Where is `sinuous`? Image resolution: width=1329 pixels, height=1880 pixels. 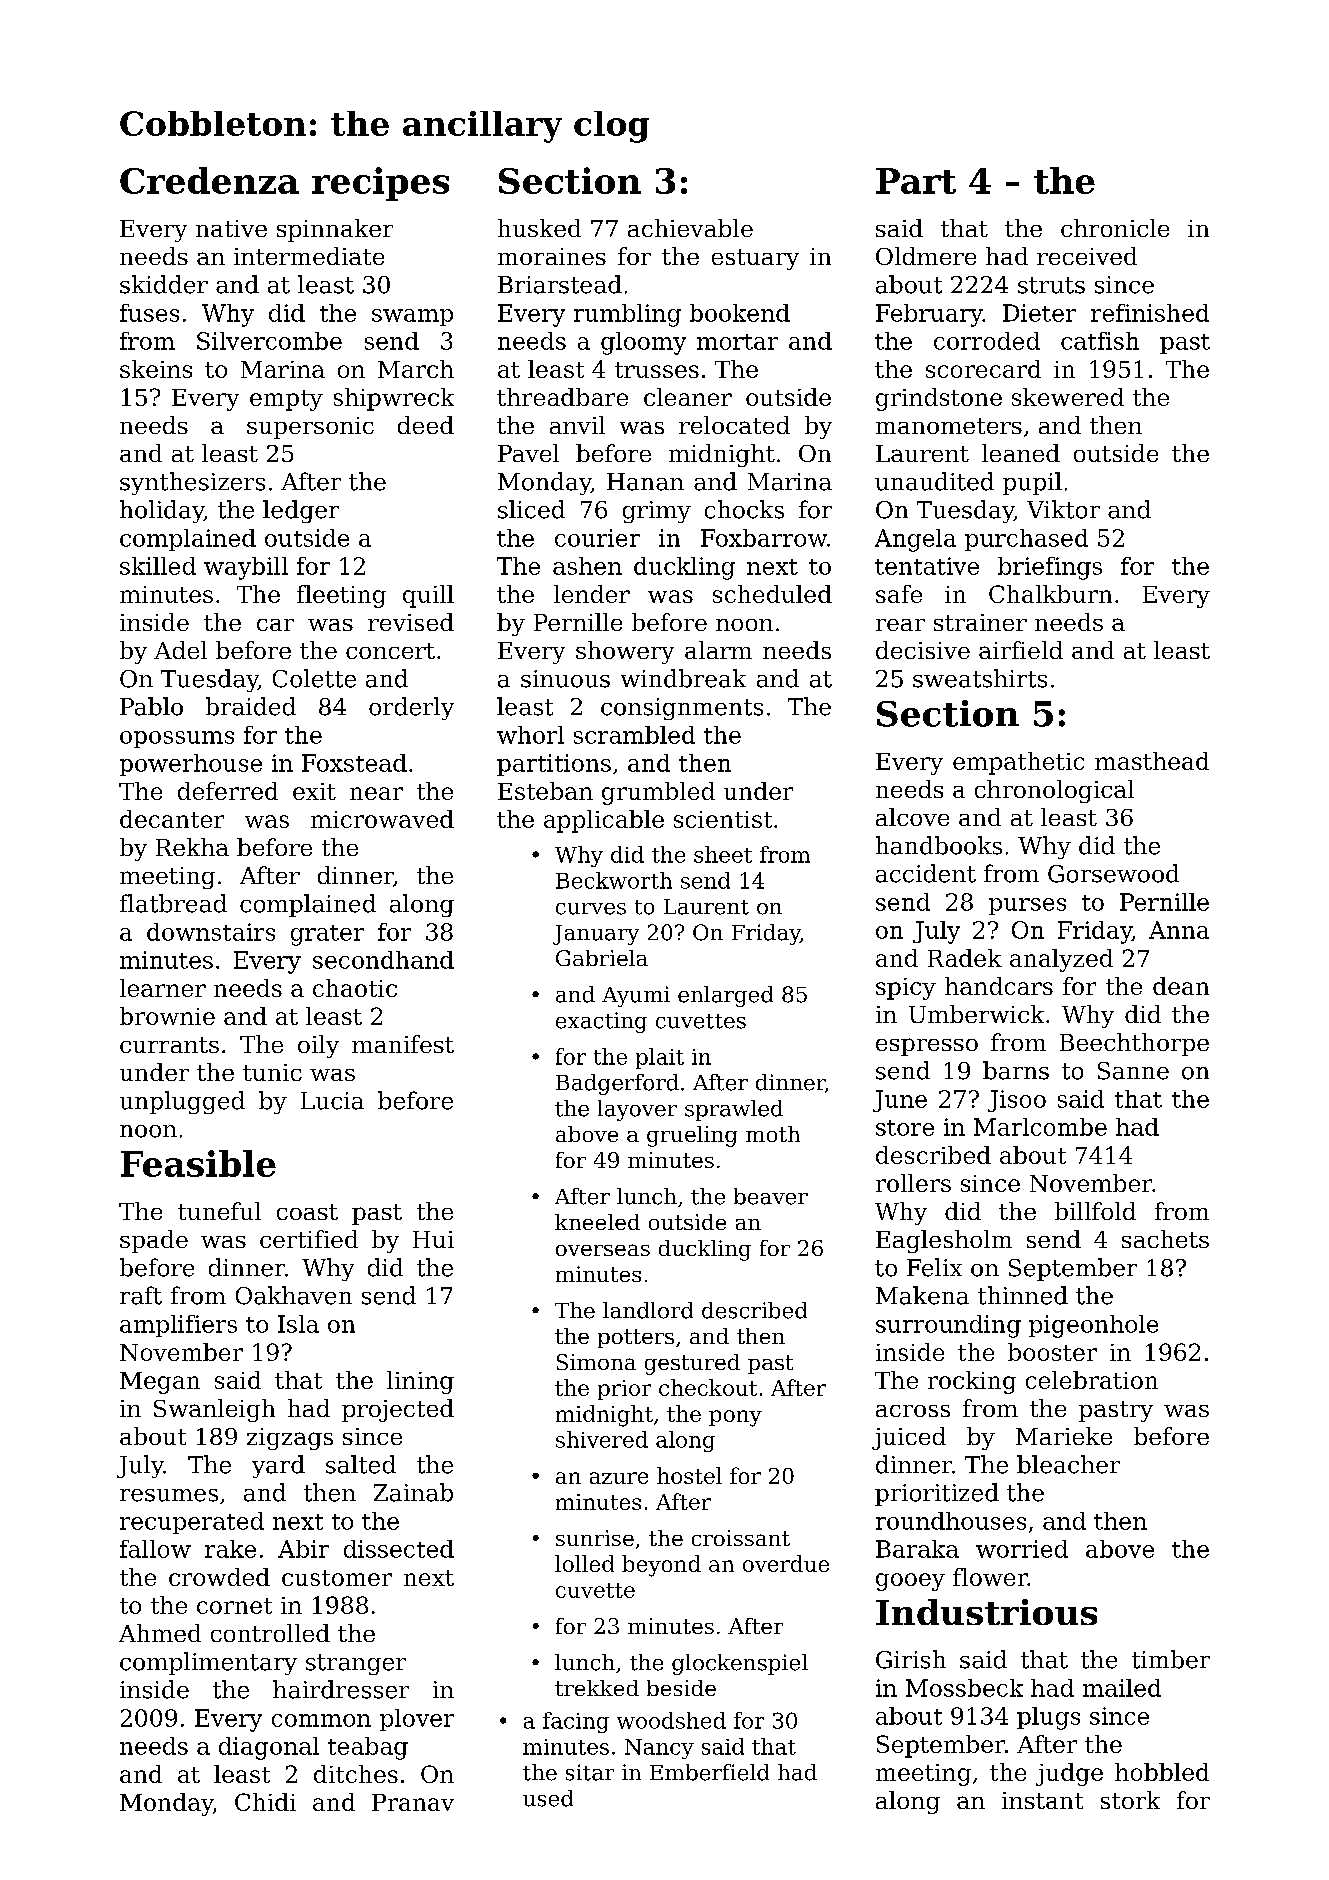 sinuous is located at coordinates (565, 679).
